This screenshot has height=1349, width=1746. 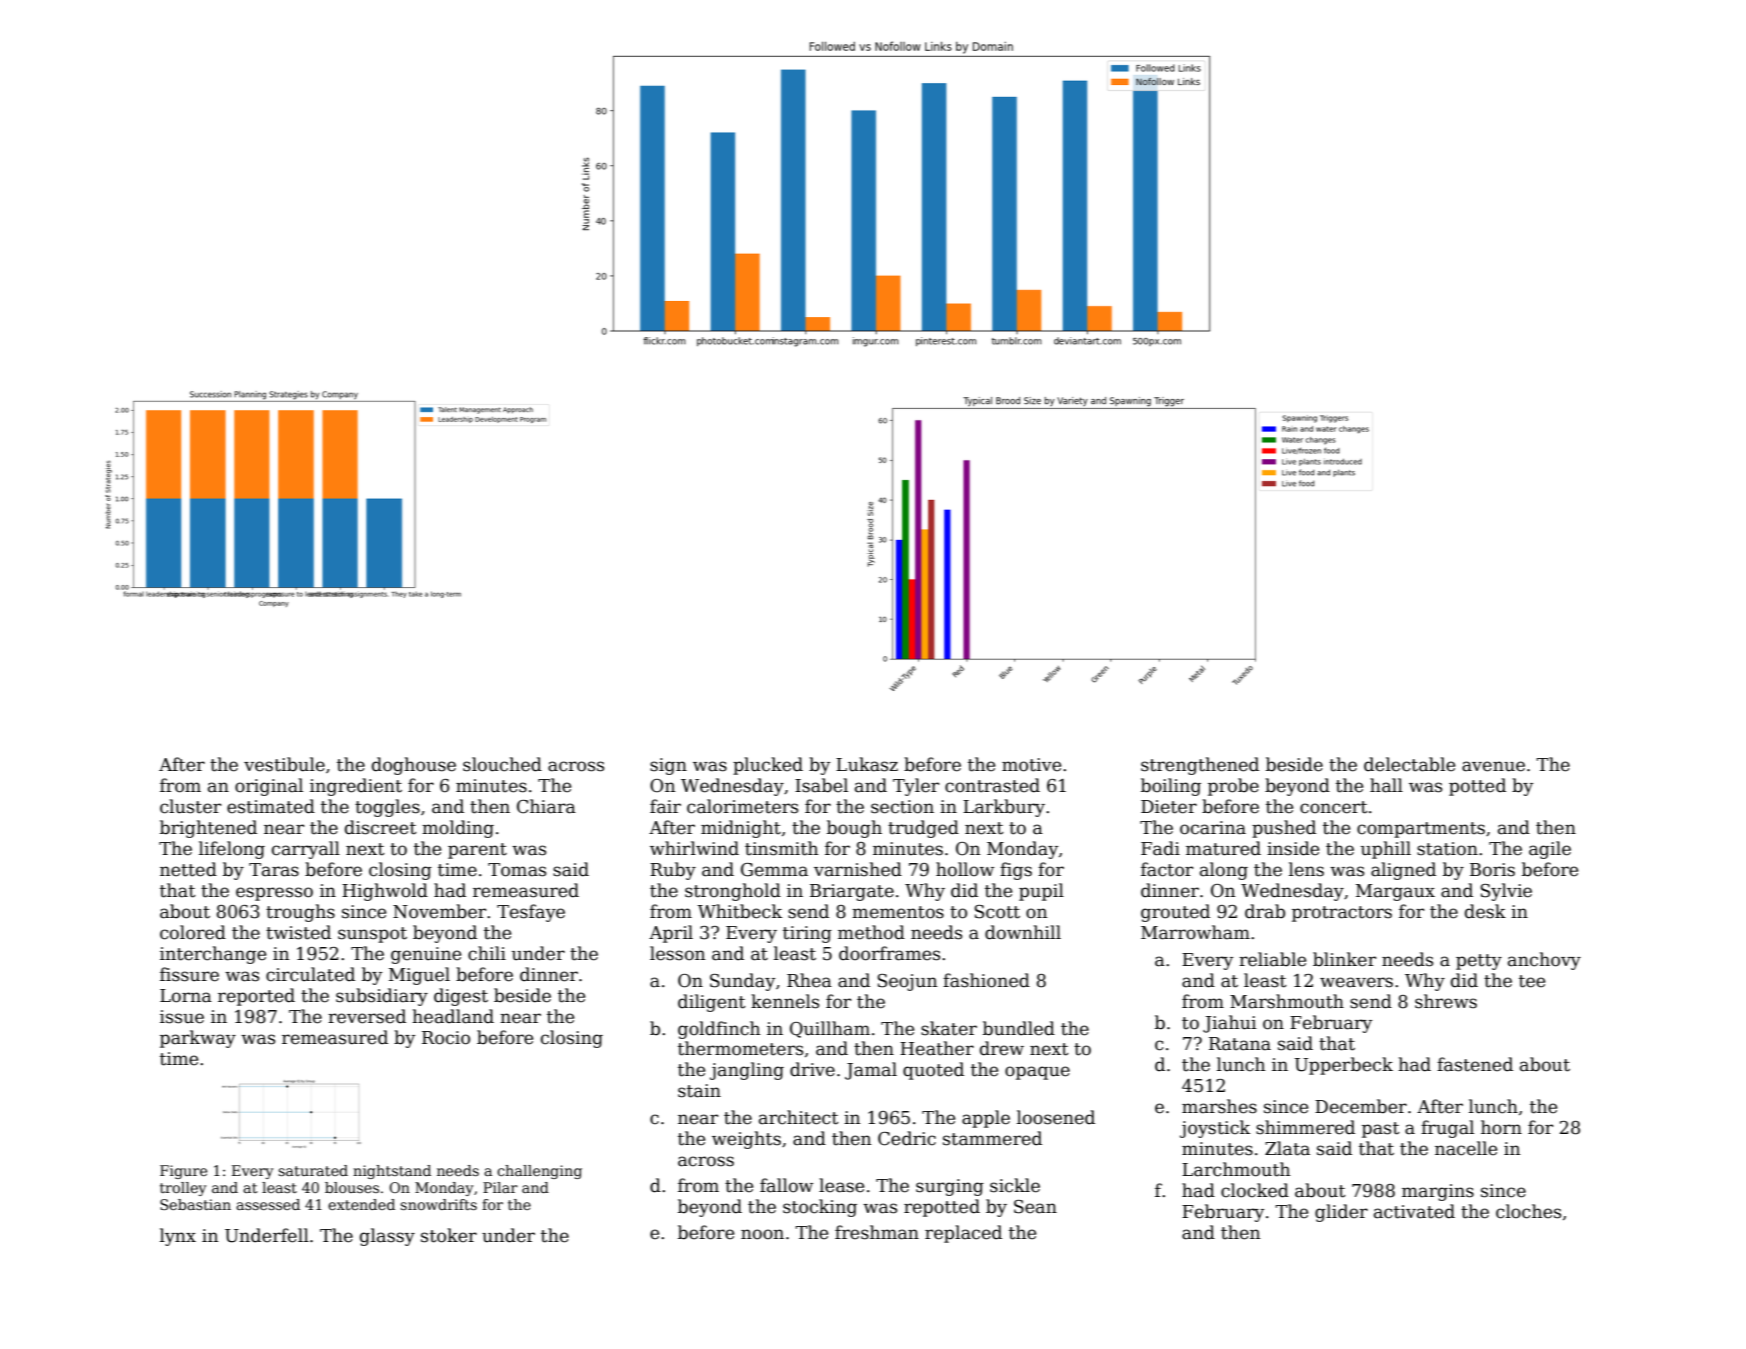 What do you see at coordinates (1305, 1127) in the screenshot?
I see `shimmered` at bounding box center [1305, 1127].
